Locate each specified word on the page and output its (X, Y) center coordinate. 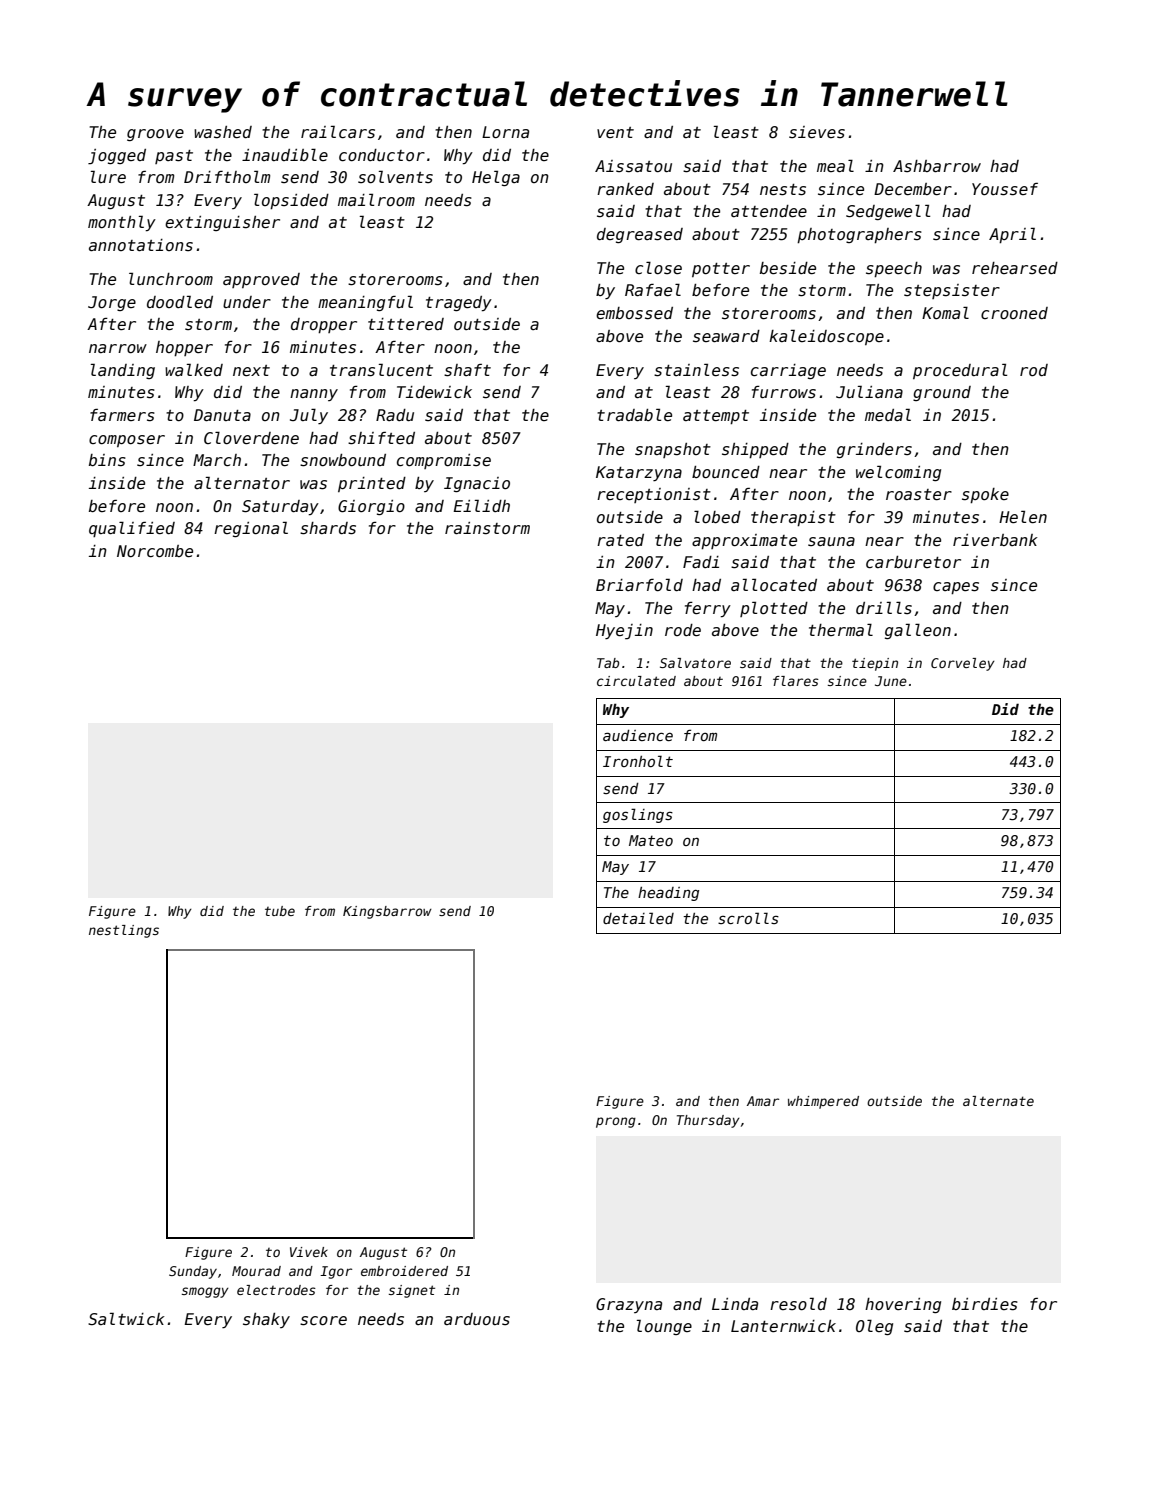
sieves (817, 132)
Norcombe (155, 551)
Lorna (505, 132)
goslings (638, 815)
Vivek (309, 1252)
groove (155, 135)
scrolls (748, 918)
